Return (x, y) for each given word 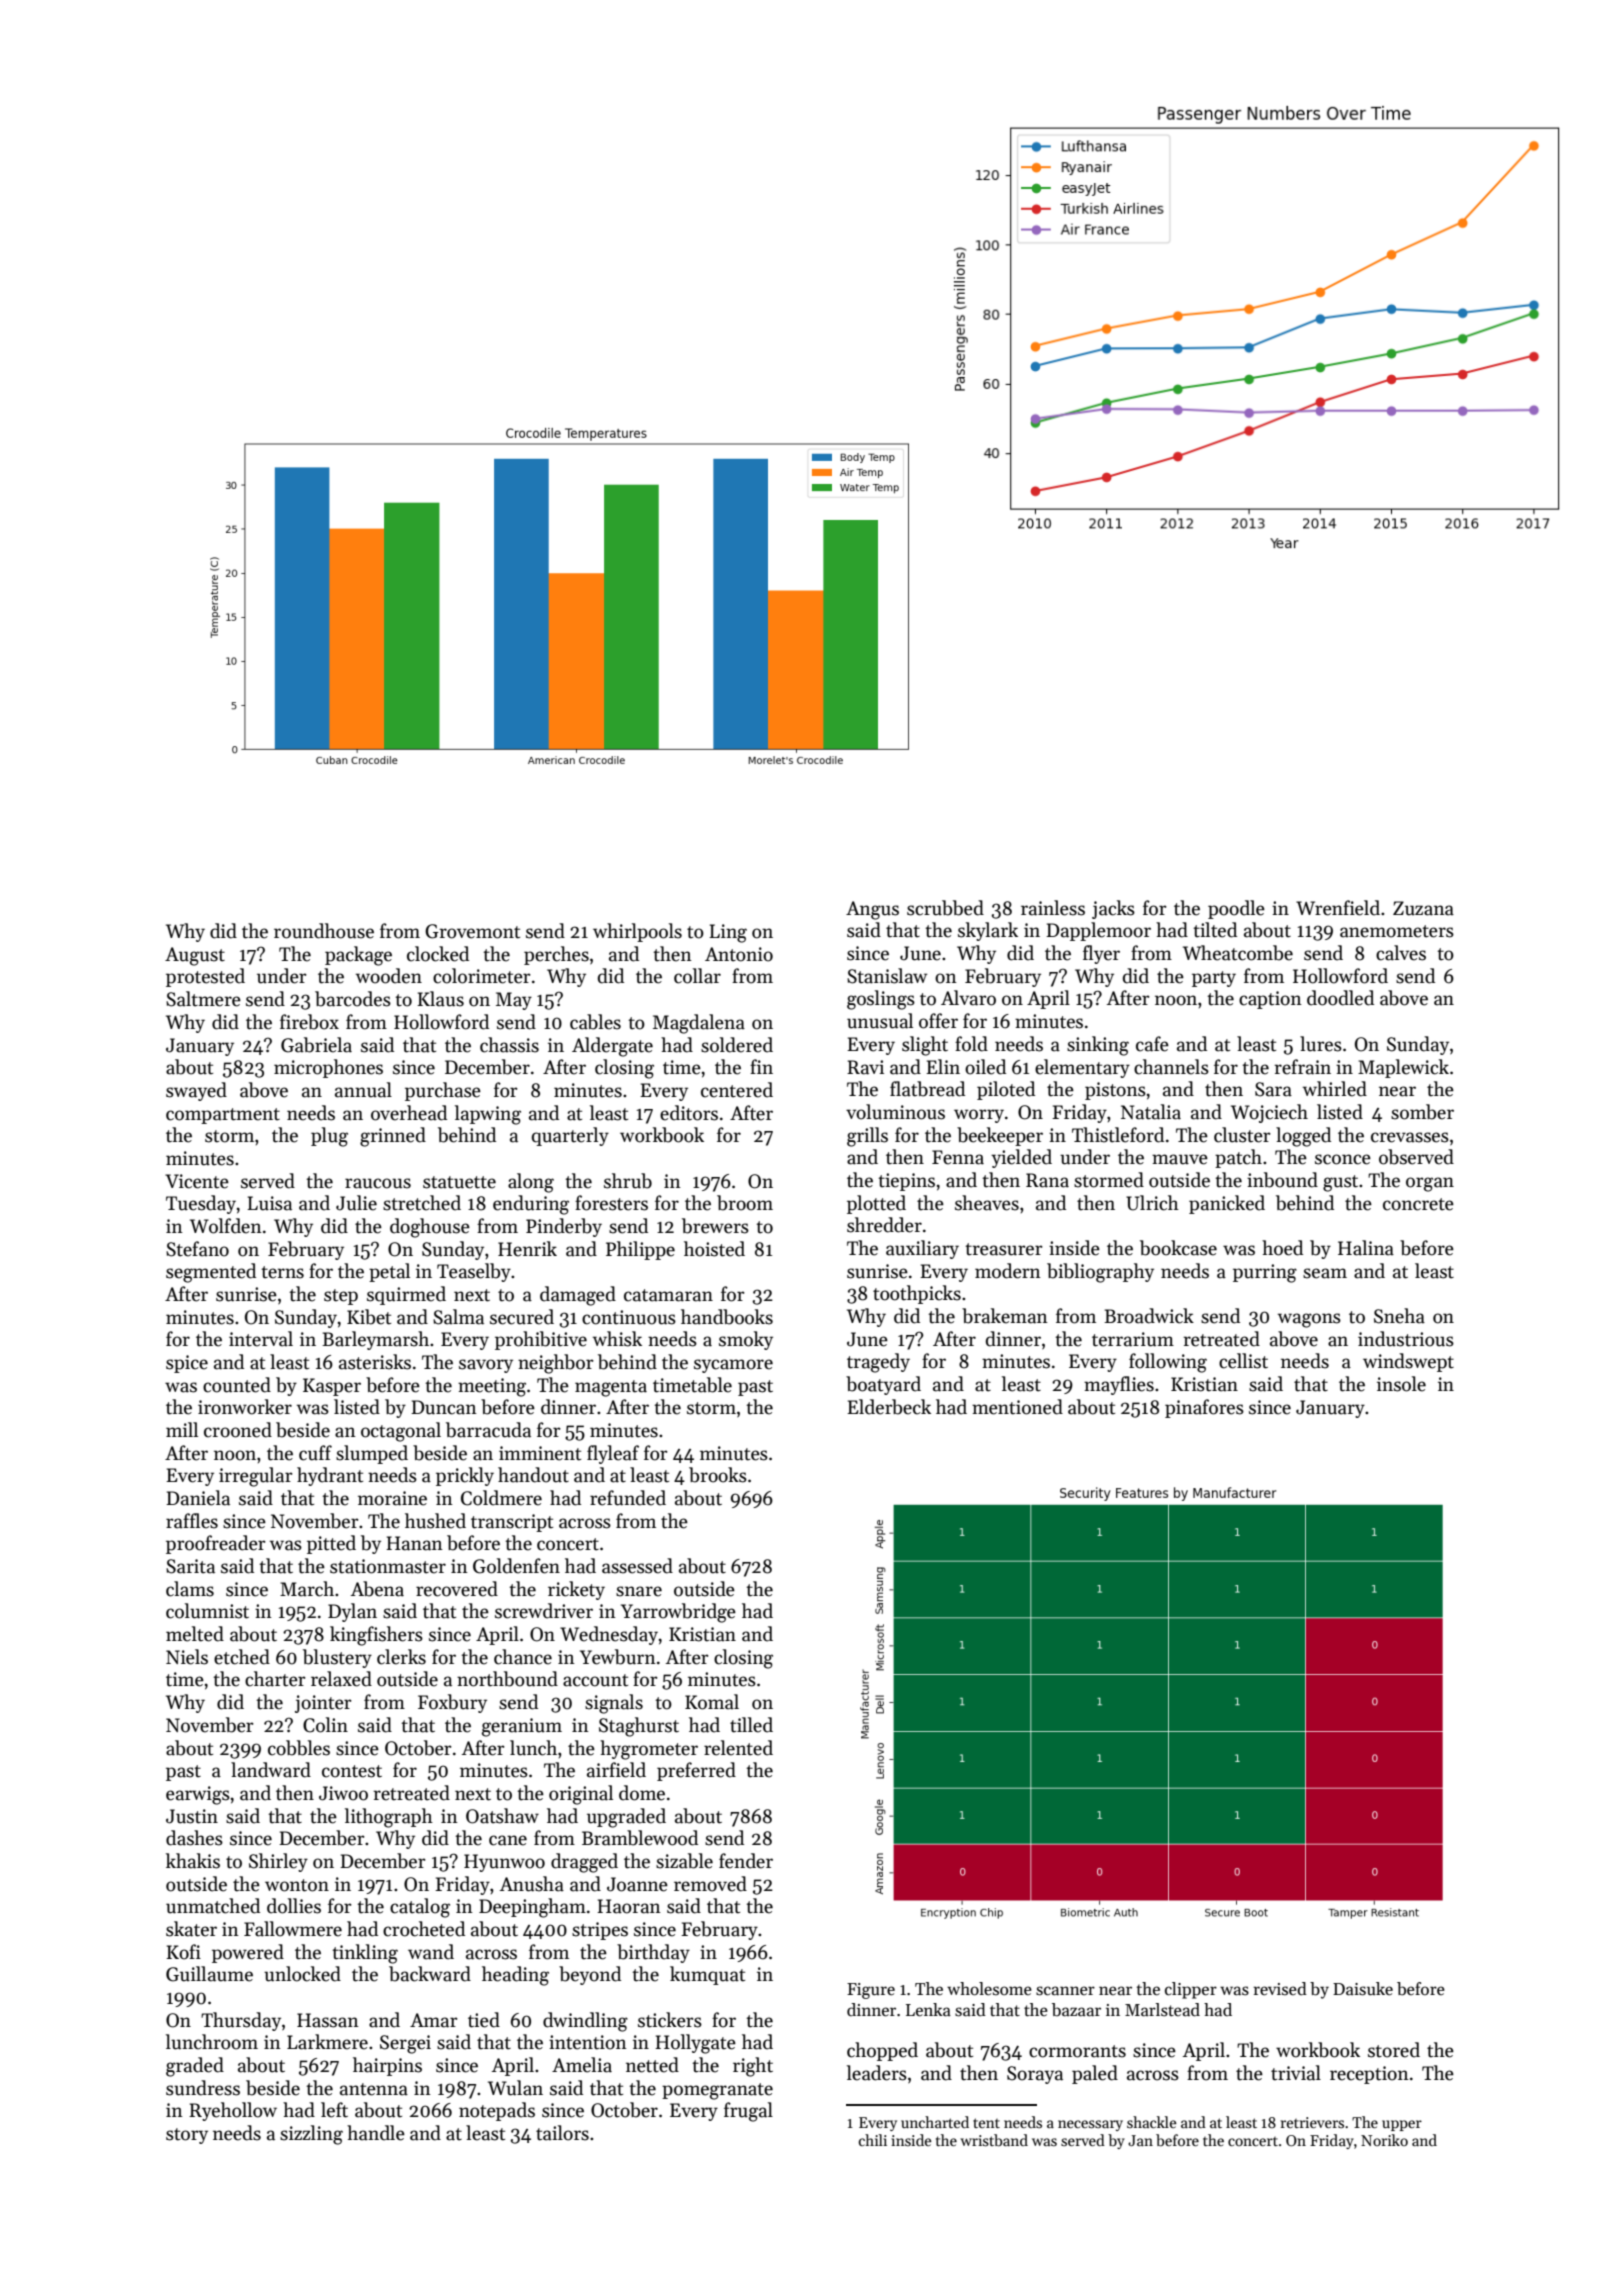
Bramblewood (640, 1838)
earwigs (198, 1795)
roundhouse (324, 931)
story (187, 2136)
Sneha (1399, 1316)
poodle (1236, 909)
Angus (872, 910)
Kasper (332, 1387)
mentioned (1017, 1407)
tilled (751, 1725)
